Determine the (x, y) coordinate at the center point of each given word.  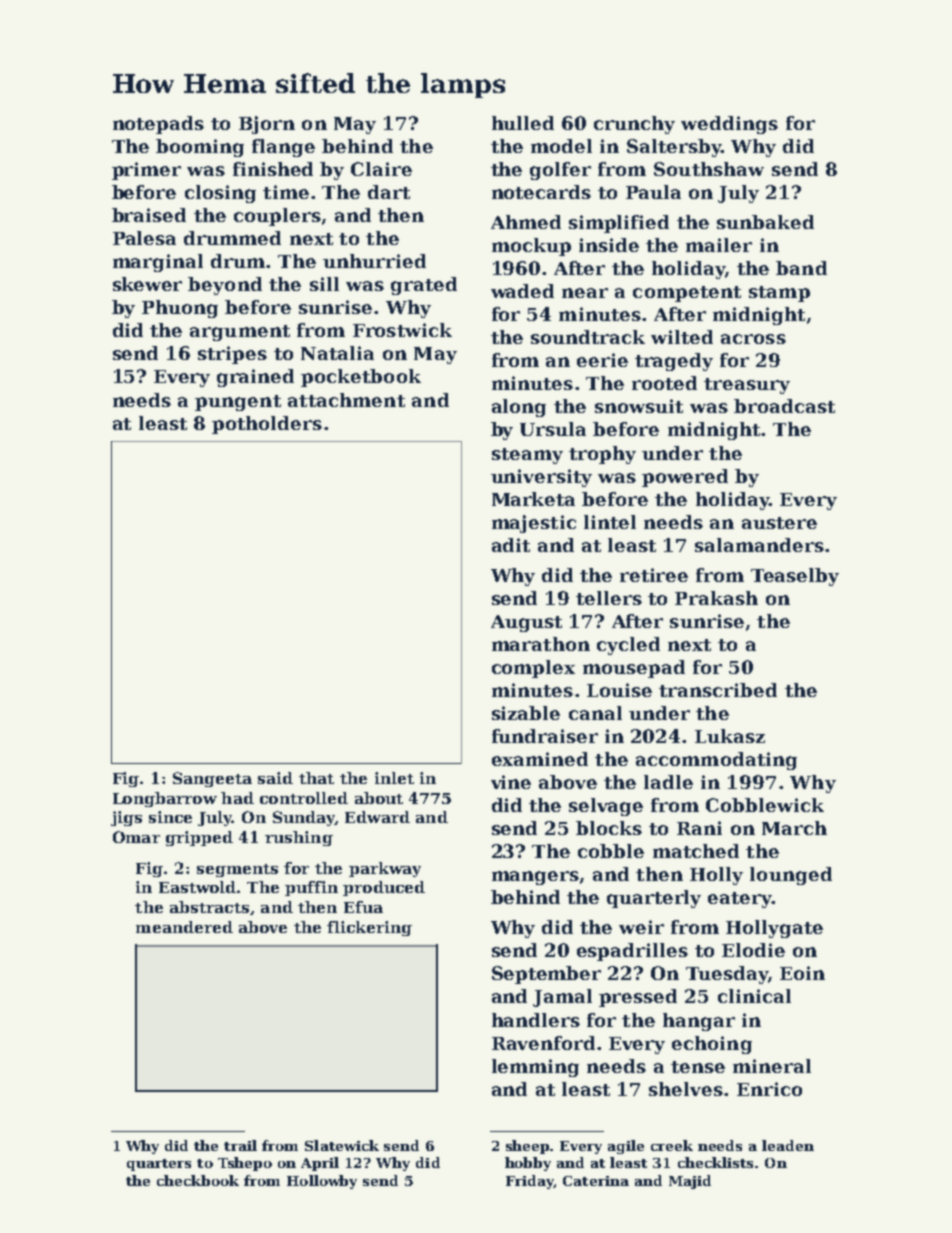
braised (149, 215)
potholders (267, 425)
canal (595, 713)
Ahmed (526, 222)
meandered (184, 927)
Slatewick (342, 1145)
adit (511, 545)
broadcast (784, 406)
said (275, 778)
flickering (369, 928)
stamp (779, 294)
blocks (609, 828)
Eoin (802, 973)
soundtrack (588, 337)
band (801, 268)
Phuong (180, 309)
